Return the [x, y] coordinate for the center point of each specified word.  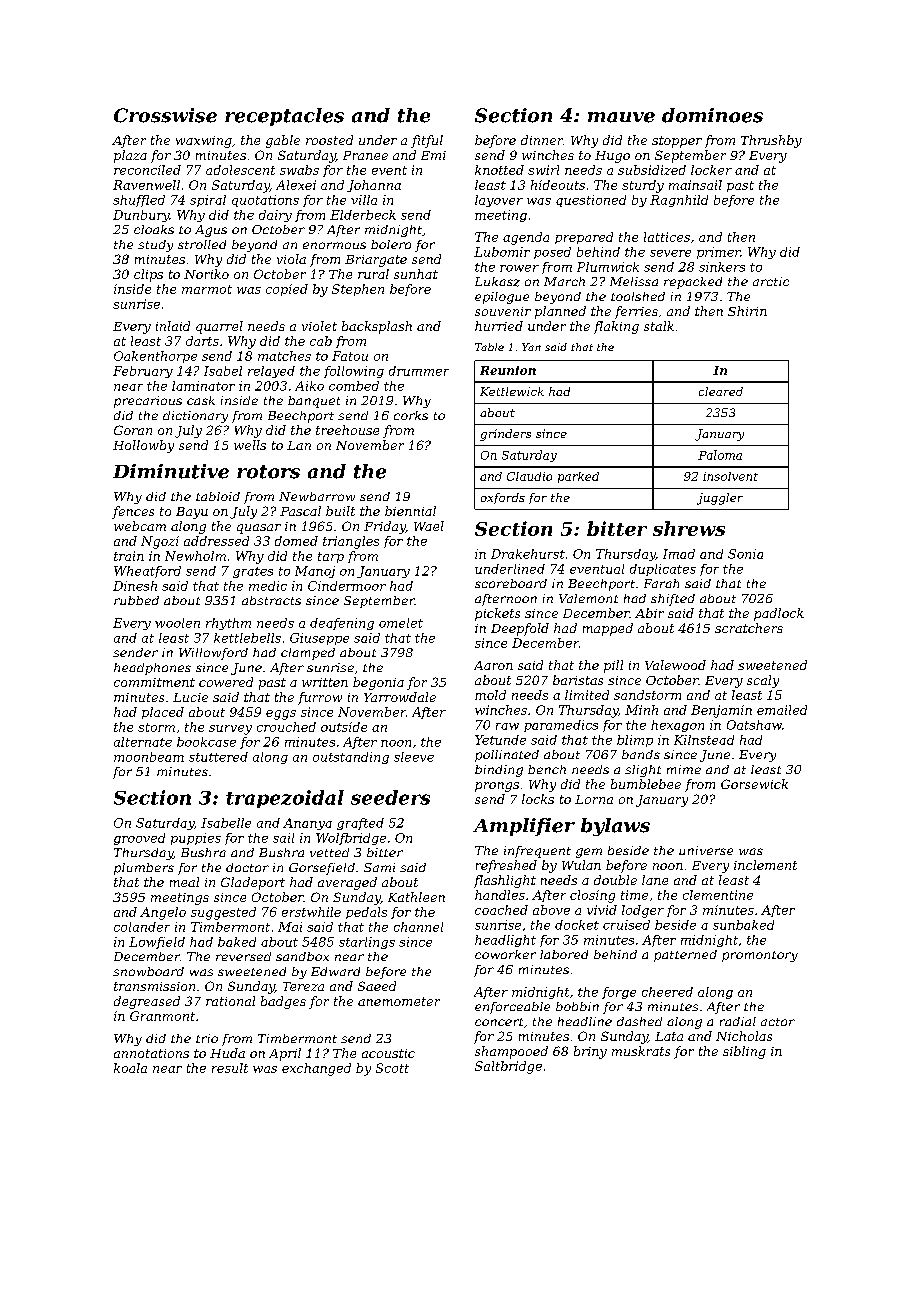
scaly [763, 681]
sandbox [302, 956]
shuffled [139, 201]
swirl [543, 170]
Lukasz [497, 282]
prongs [497, 787]
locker [711, 170]
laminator [203, 386]
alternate [143, 742]
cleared [721, 391]
